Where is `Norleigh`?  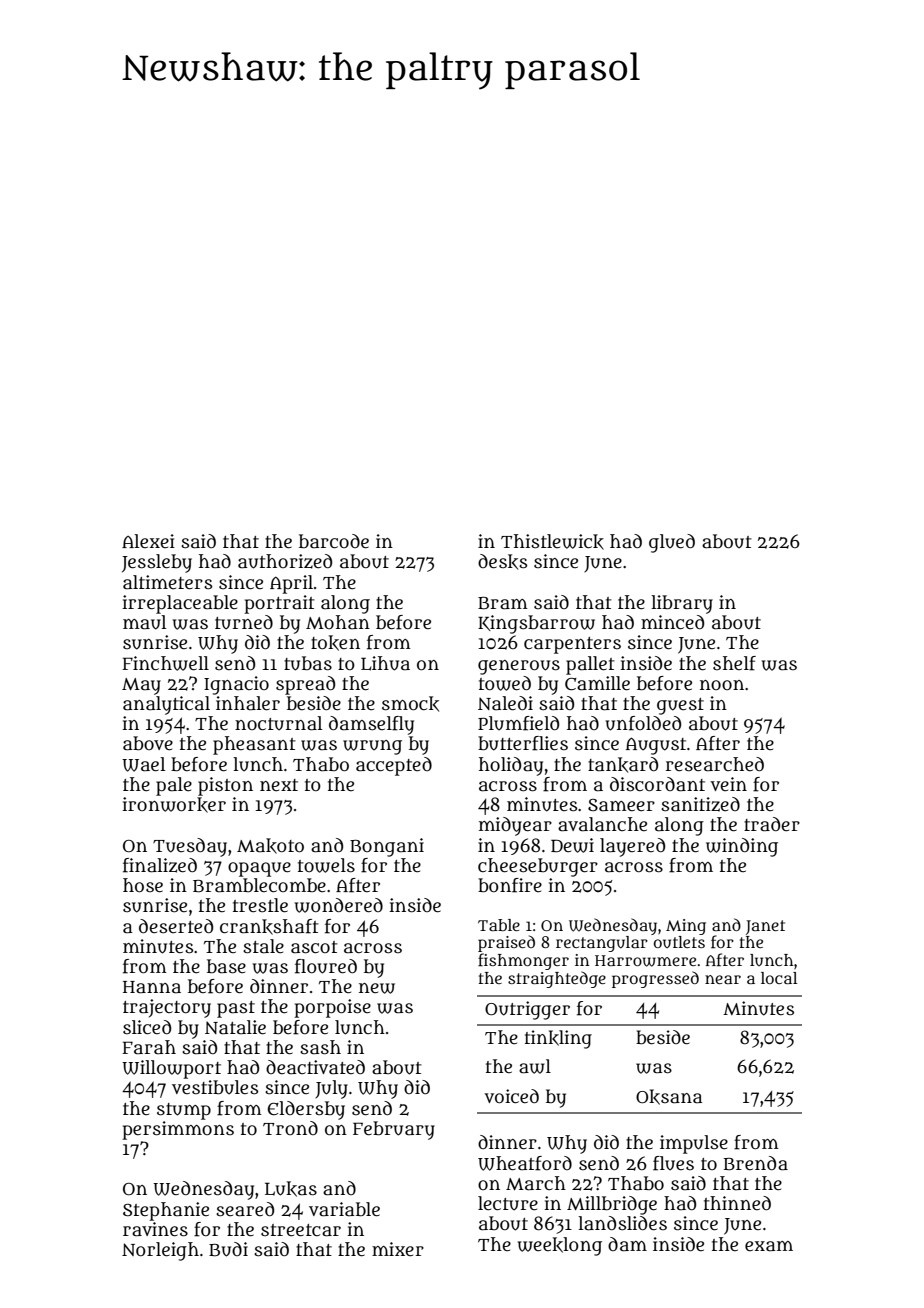 Norleigh is located at coordinates (160, 1251).
